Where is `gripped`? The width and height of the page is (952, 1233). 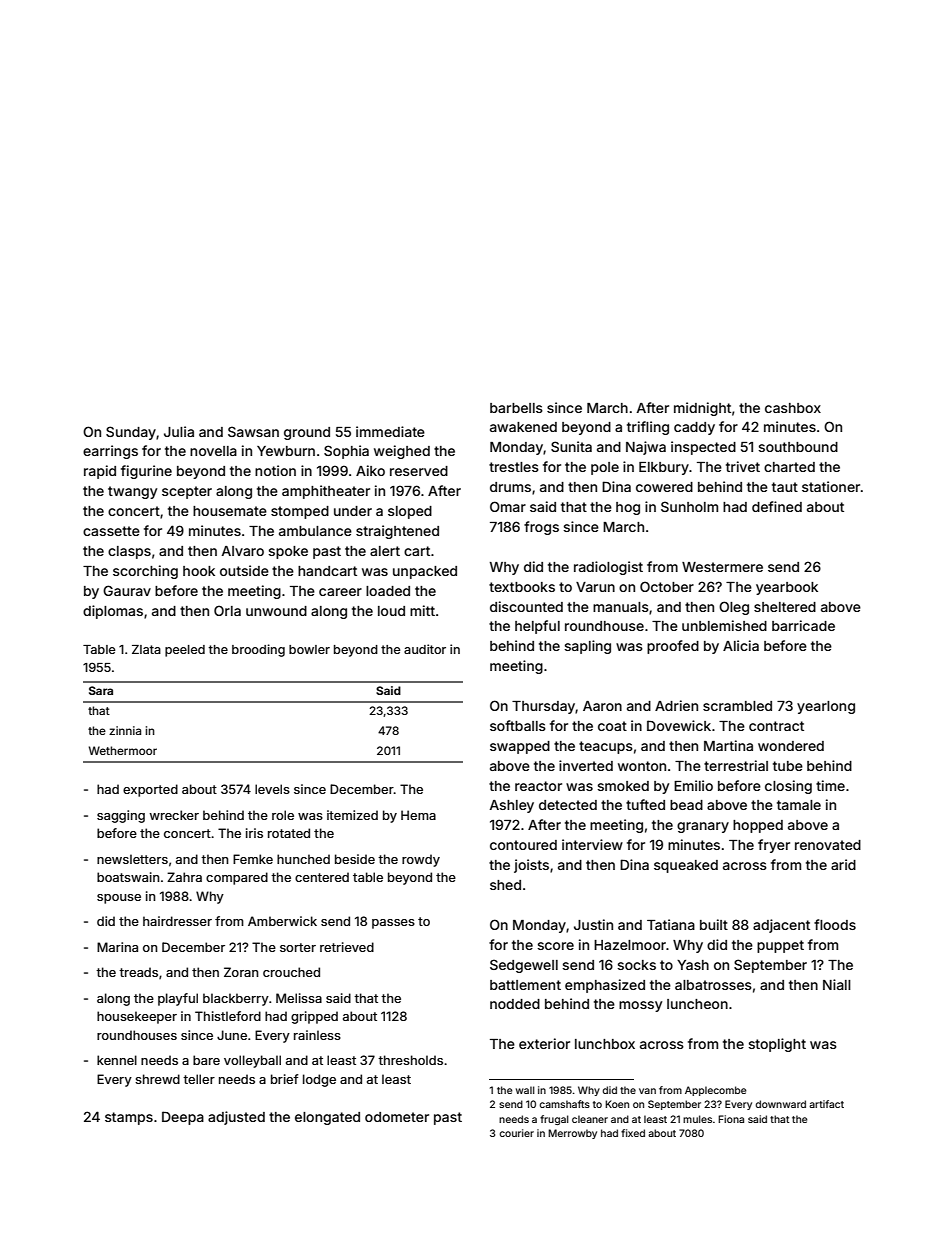
gripped is located at coordinates (314, 1017).
